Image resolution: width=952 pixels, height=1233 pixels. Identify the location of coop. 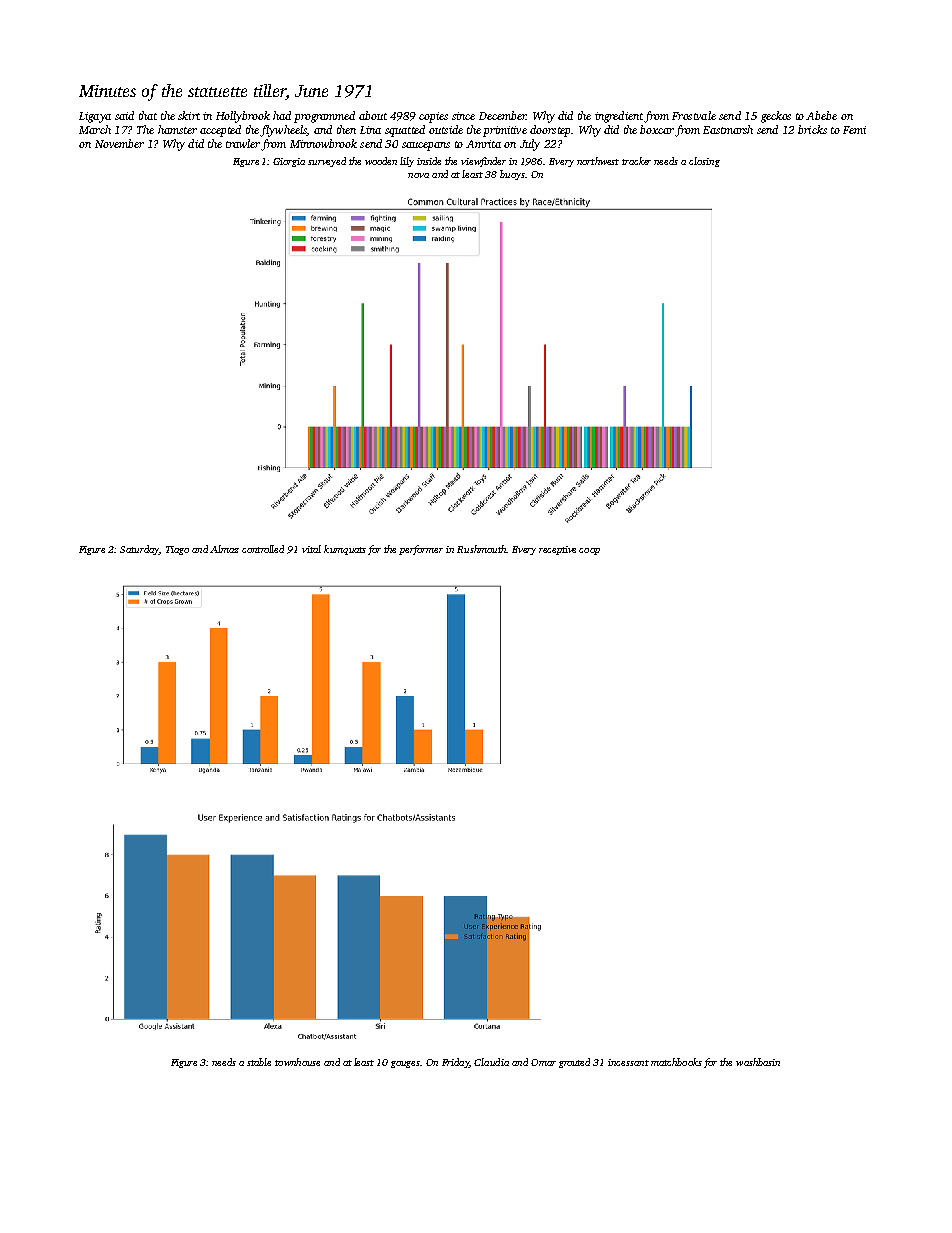
(589, 551).
